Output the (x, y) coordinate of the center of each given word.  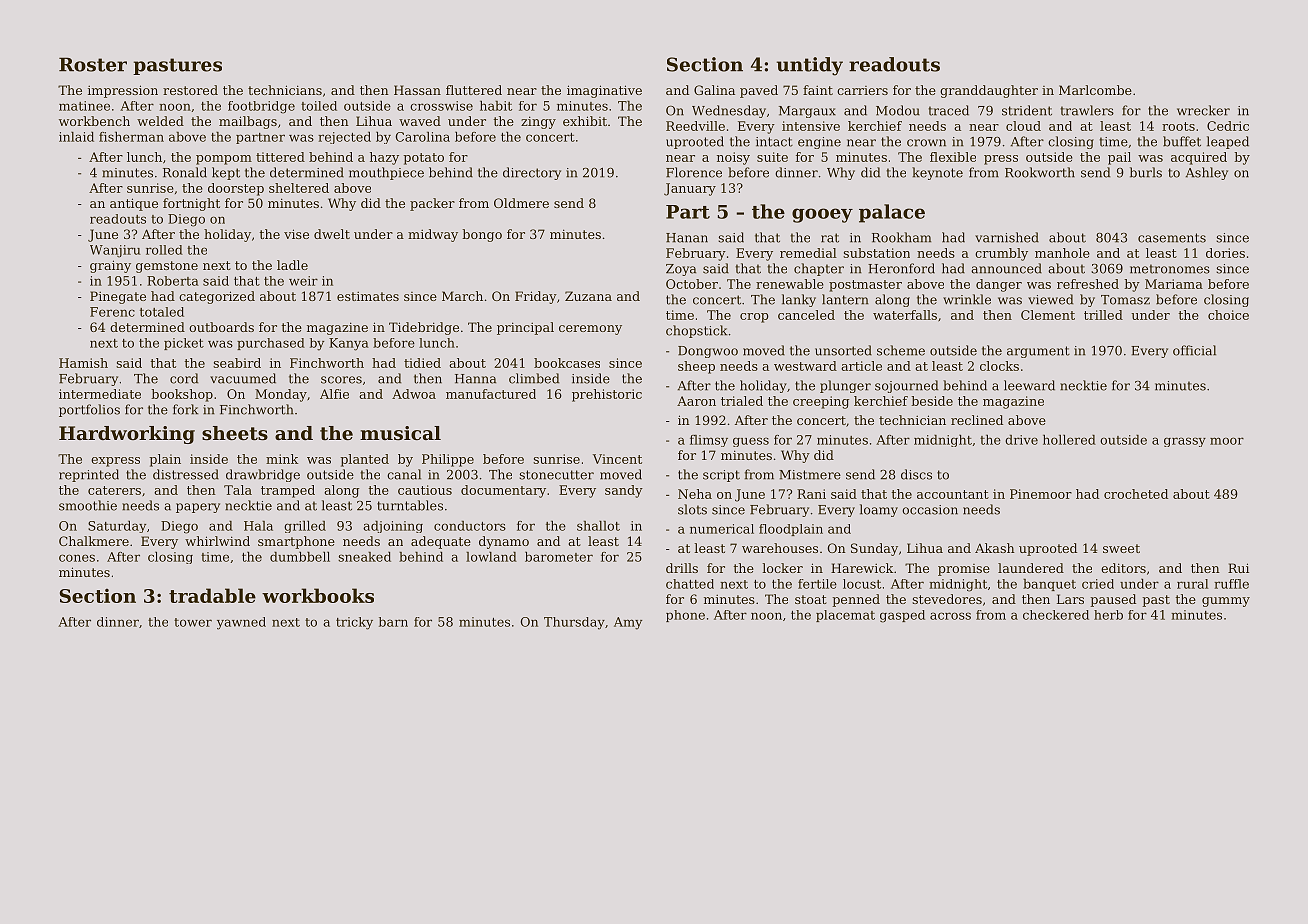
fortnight (191, 204)
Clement (1048, 315)
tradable (212, 595)
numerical (722, 529)
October (692, 284)
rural (1192, 584)
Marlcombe (1095, 90)
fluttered (474, 90)
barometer (559, 557)
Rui (1238, 568)
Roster (93, 64)
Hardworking (127, 435)
